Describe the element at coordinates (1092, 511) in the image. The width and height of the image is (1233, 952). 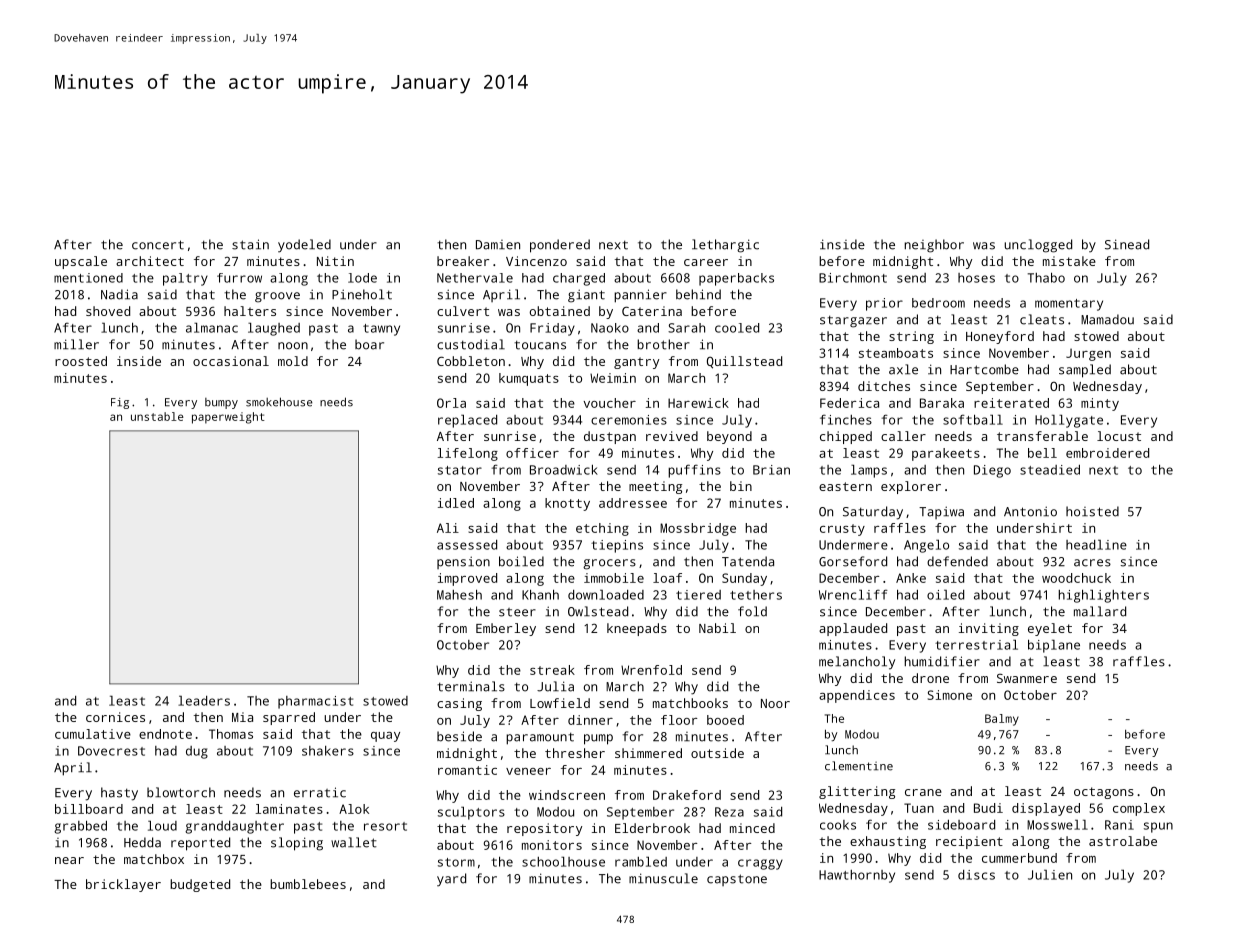
I see `hoisted` at that location.
